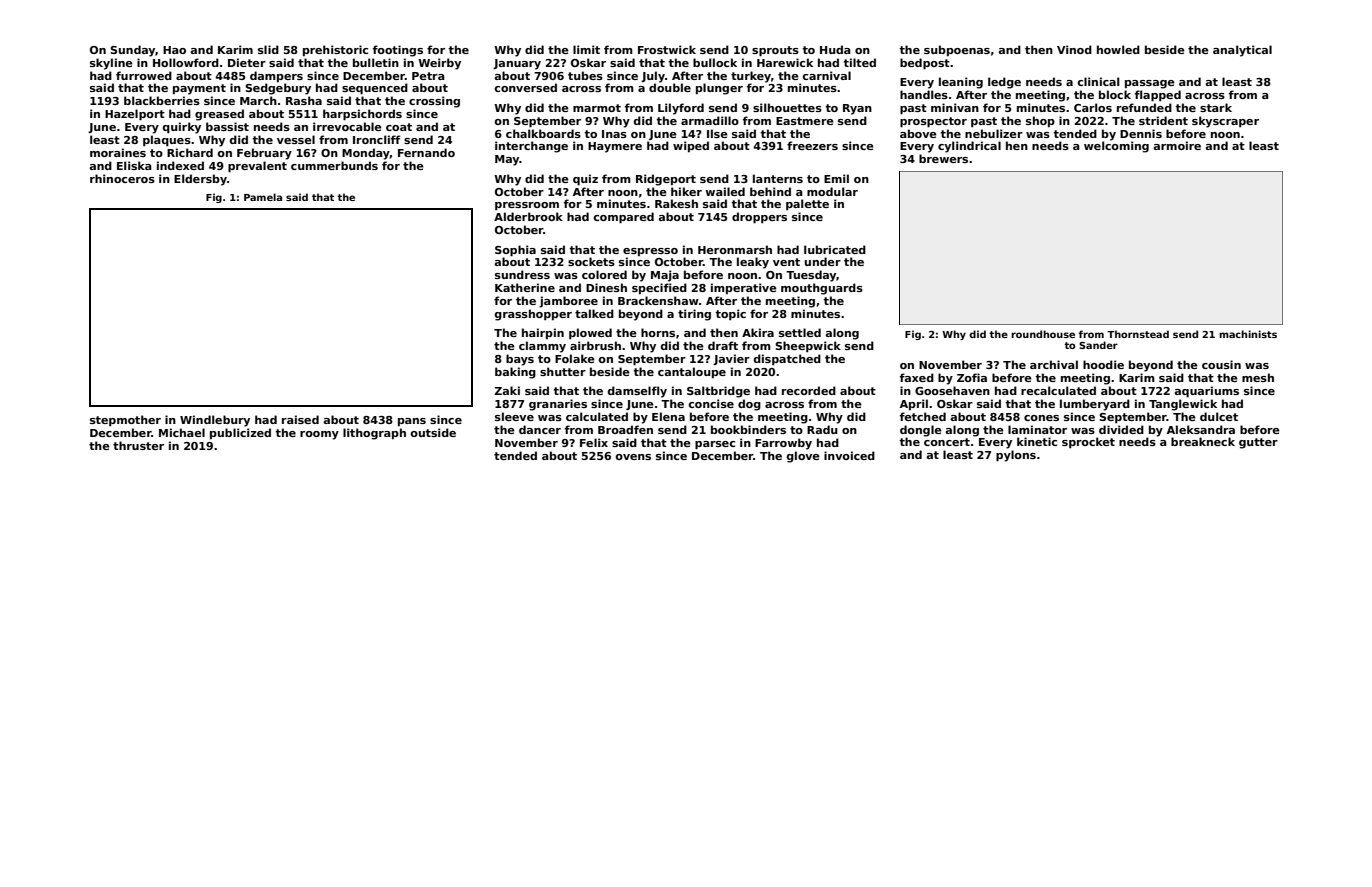 The height and width of the document is (887, 1372). What do you see at coordinates (805, 121) in the document?
I see `Eastmere` at bounding box center [805, 121].
